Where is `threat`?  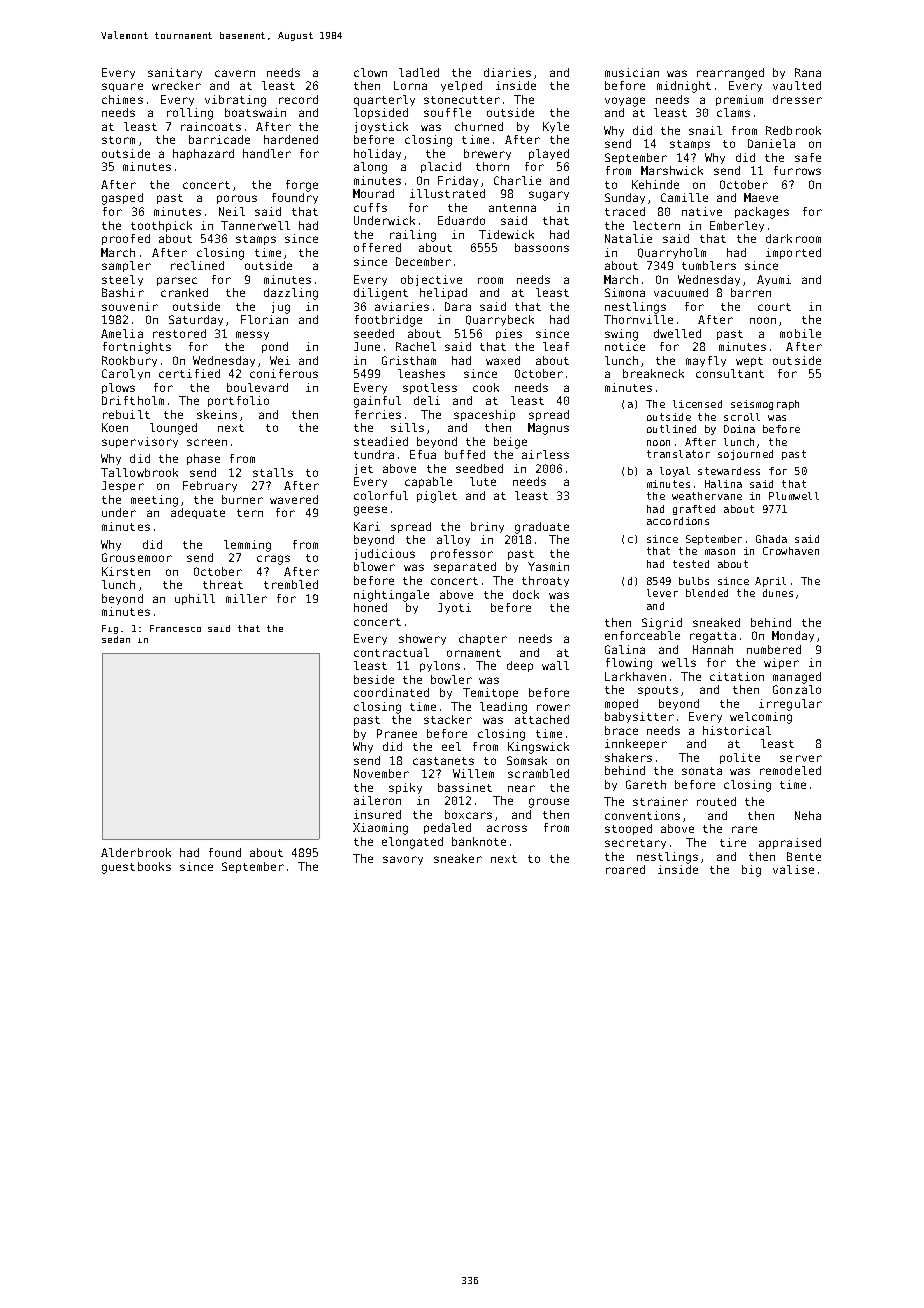
threat is located at coordinates (223, 584).
